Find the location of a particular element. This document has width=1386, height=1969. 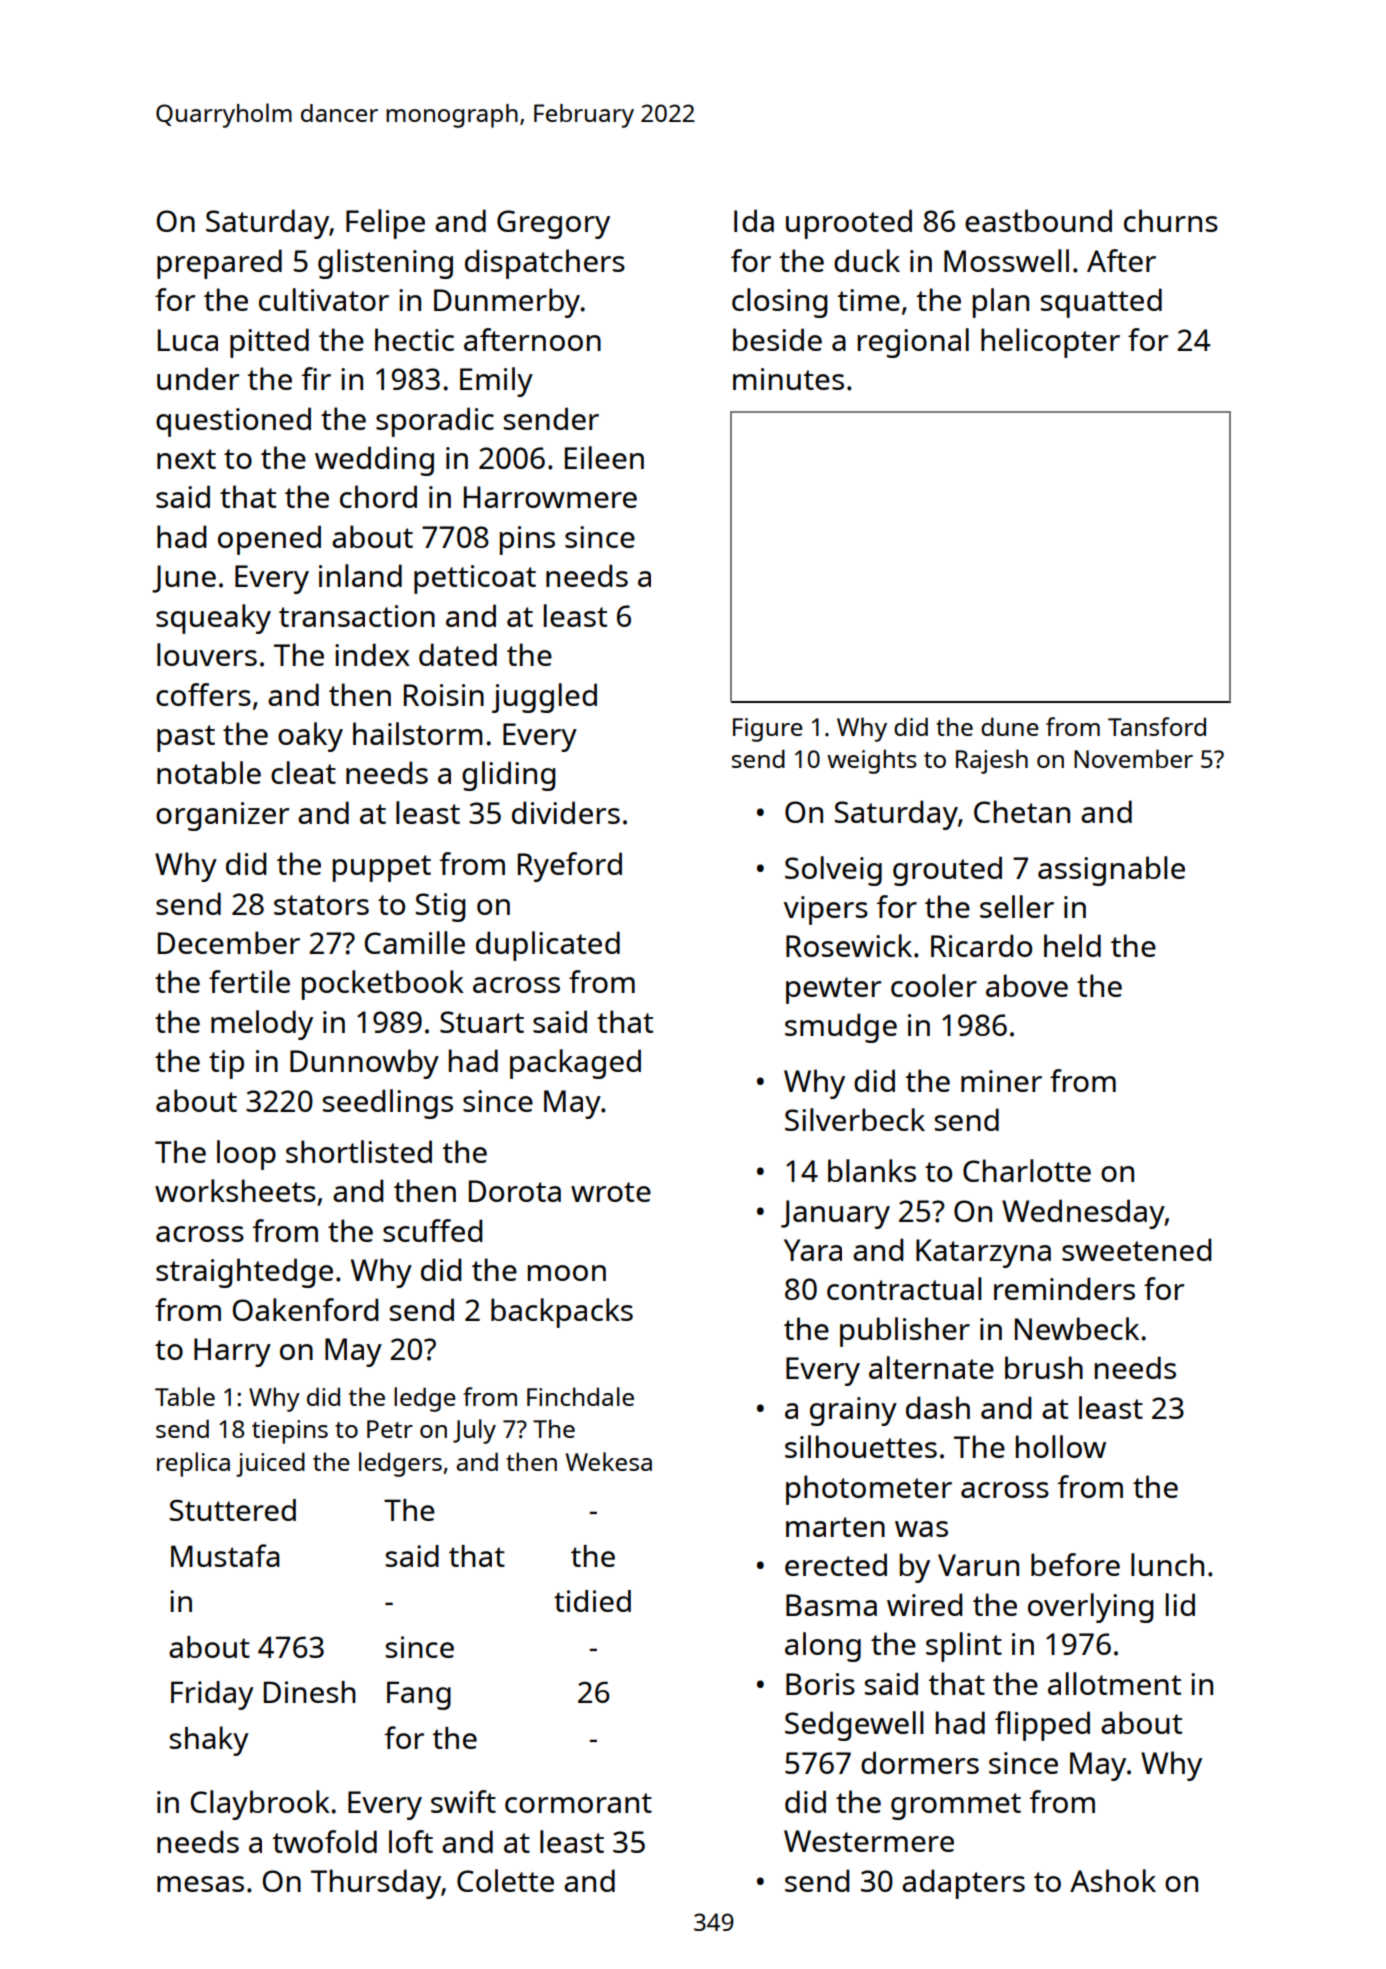

adapters is located at coordinates (963, 1884).
